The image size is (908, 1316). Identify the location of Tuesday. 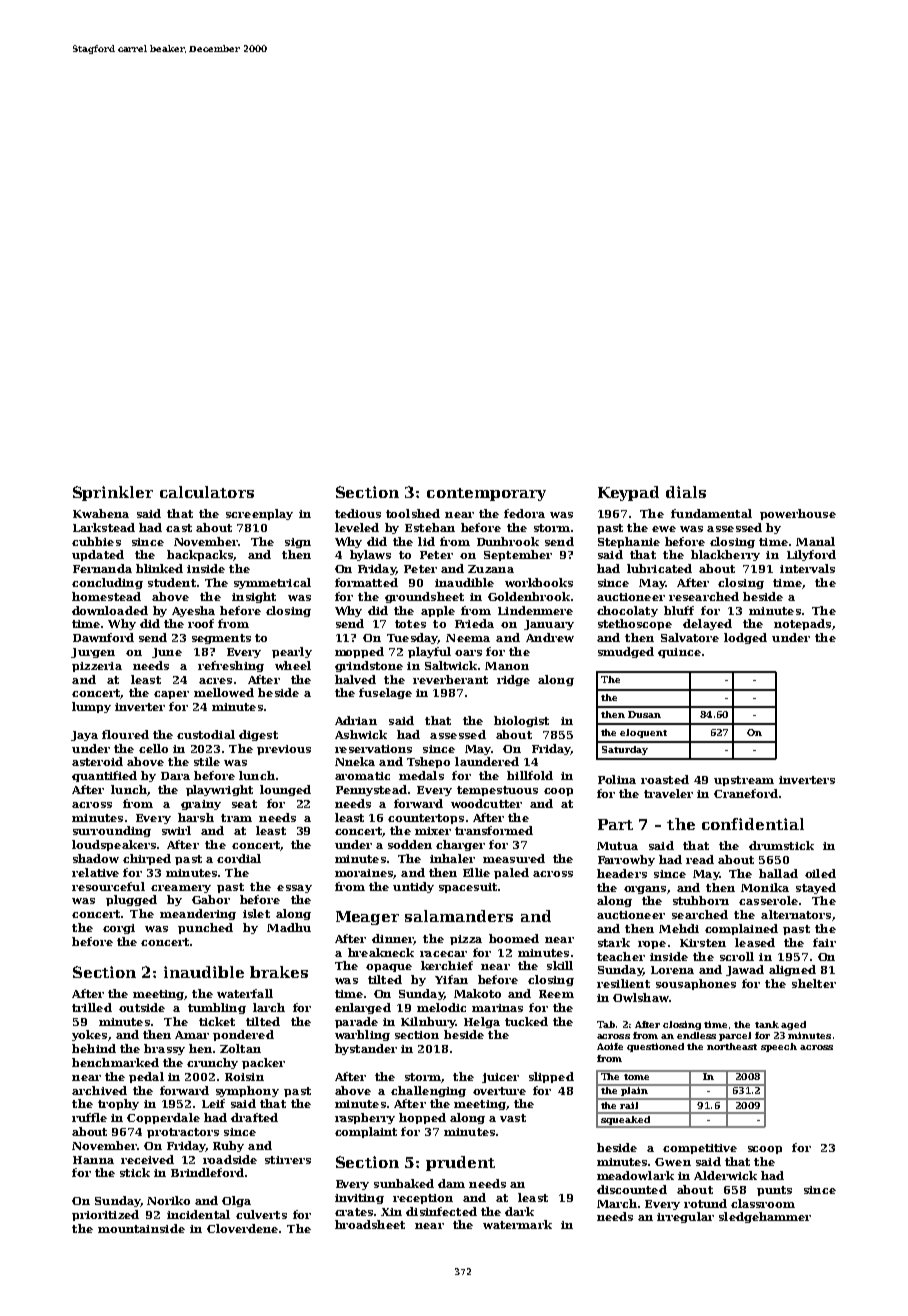
(412, 638).
